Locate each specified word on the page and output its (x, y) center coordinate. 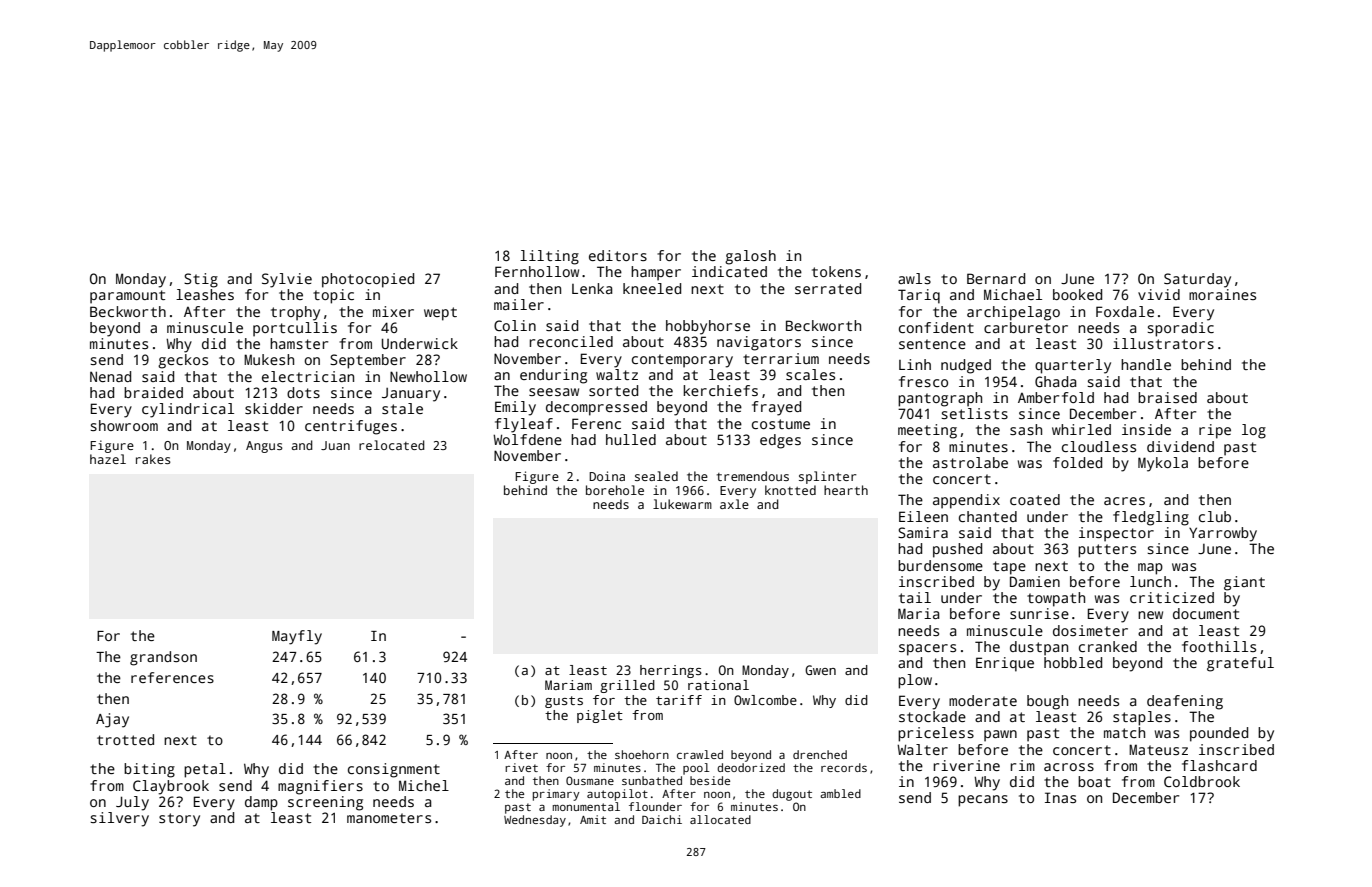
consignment (394, 770)
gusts (564, 702)
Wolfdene (527, 439)
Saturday (1197, 280)
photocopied (368, 280)
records (844, 767)
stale (402, 408)
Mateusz (1158, 749)
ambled (840, 793)
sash (1026, 429)
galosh (750, 257)
